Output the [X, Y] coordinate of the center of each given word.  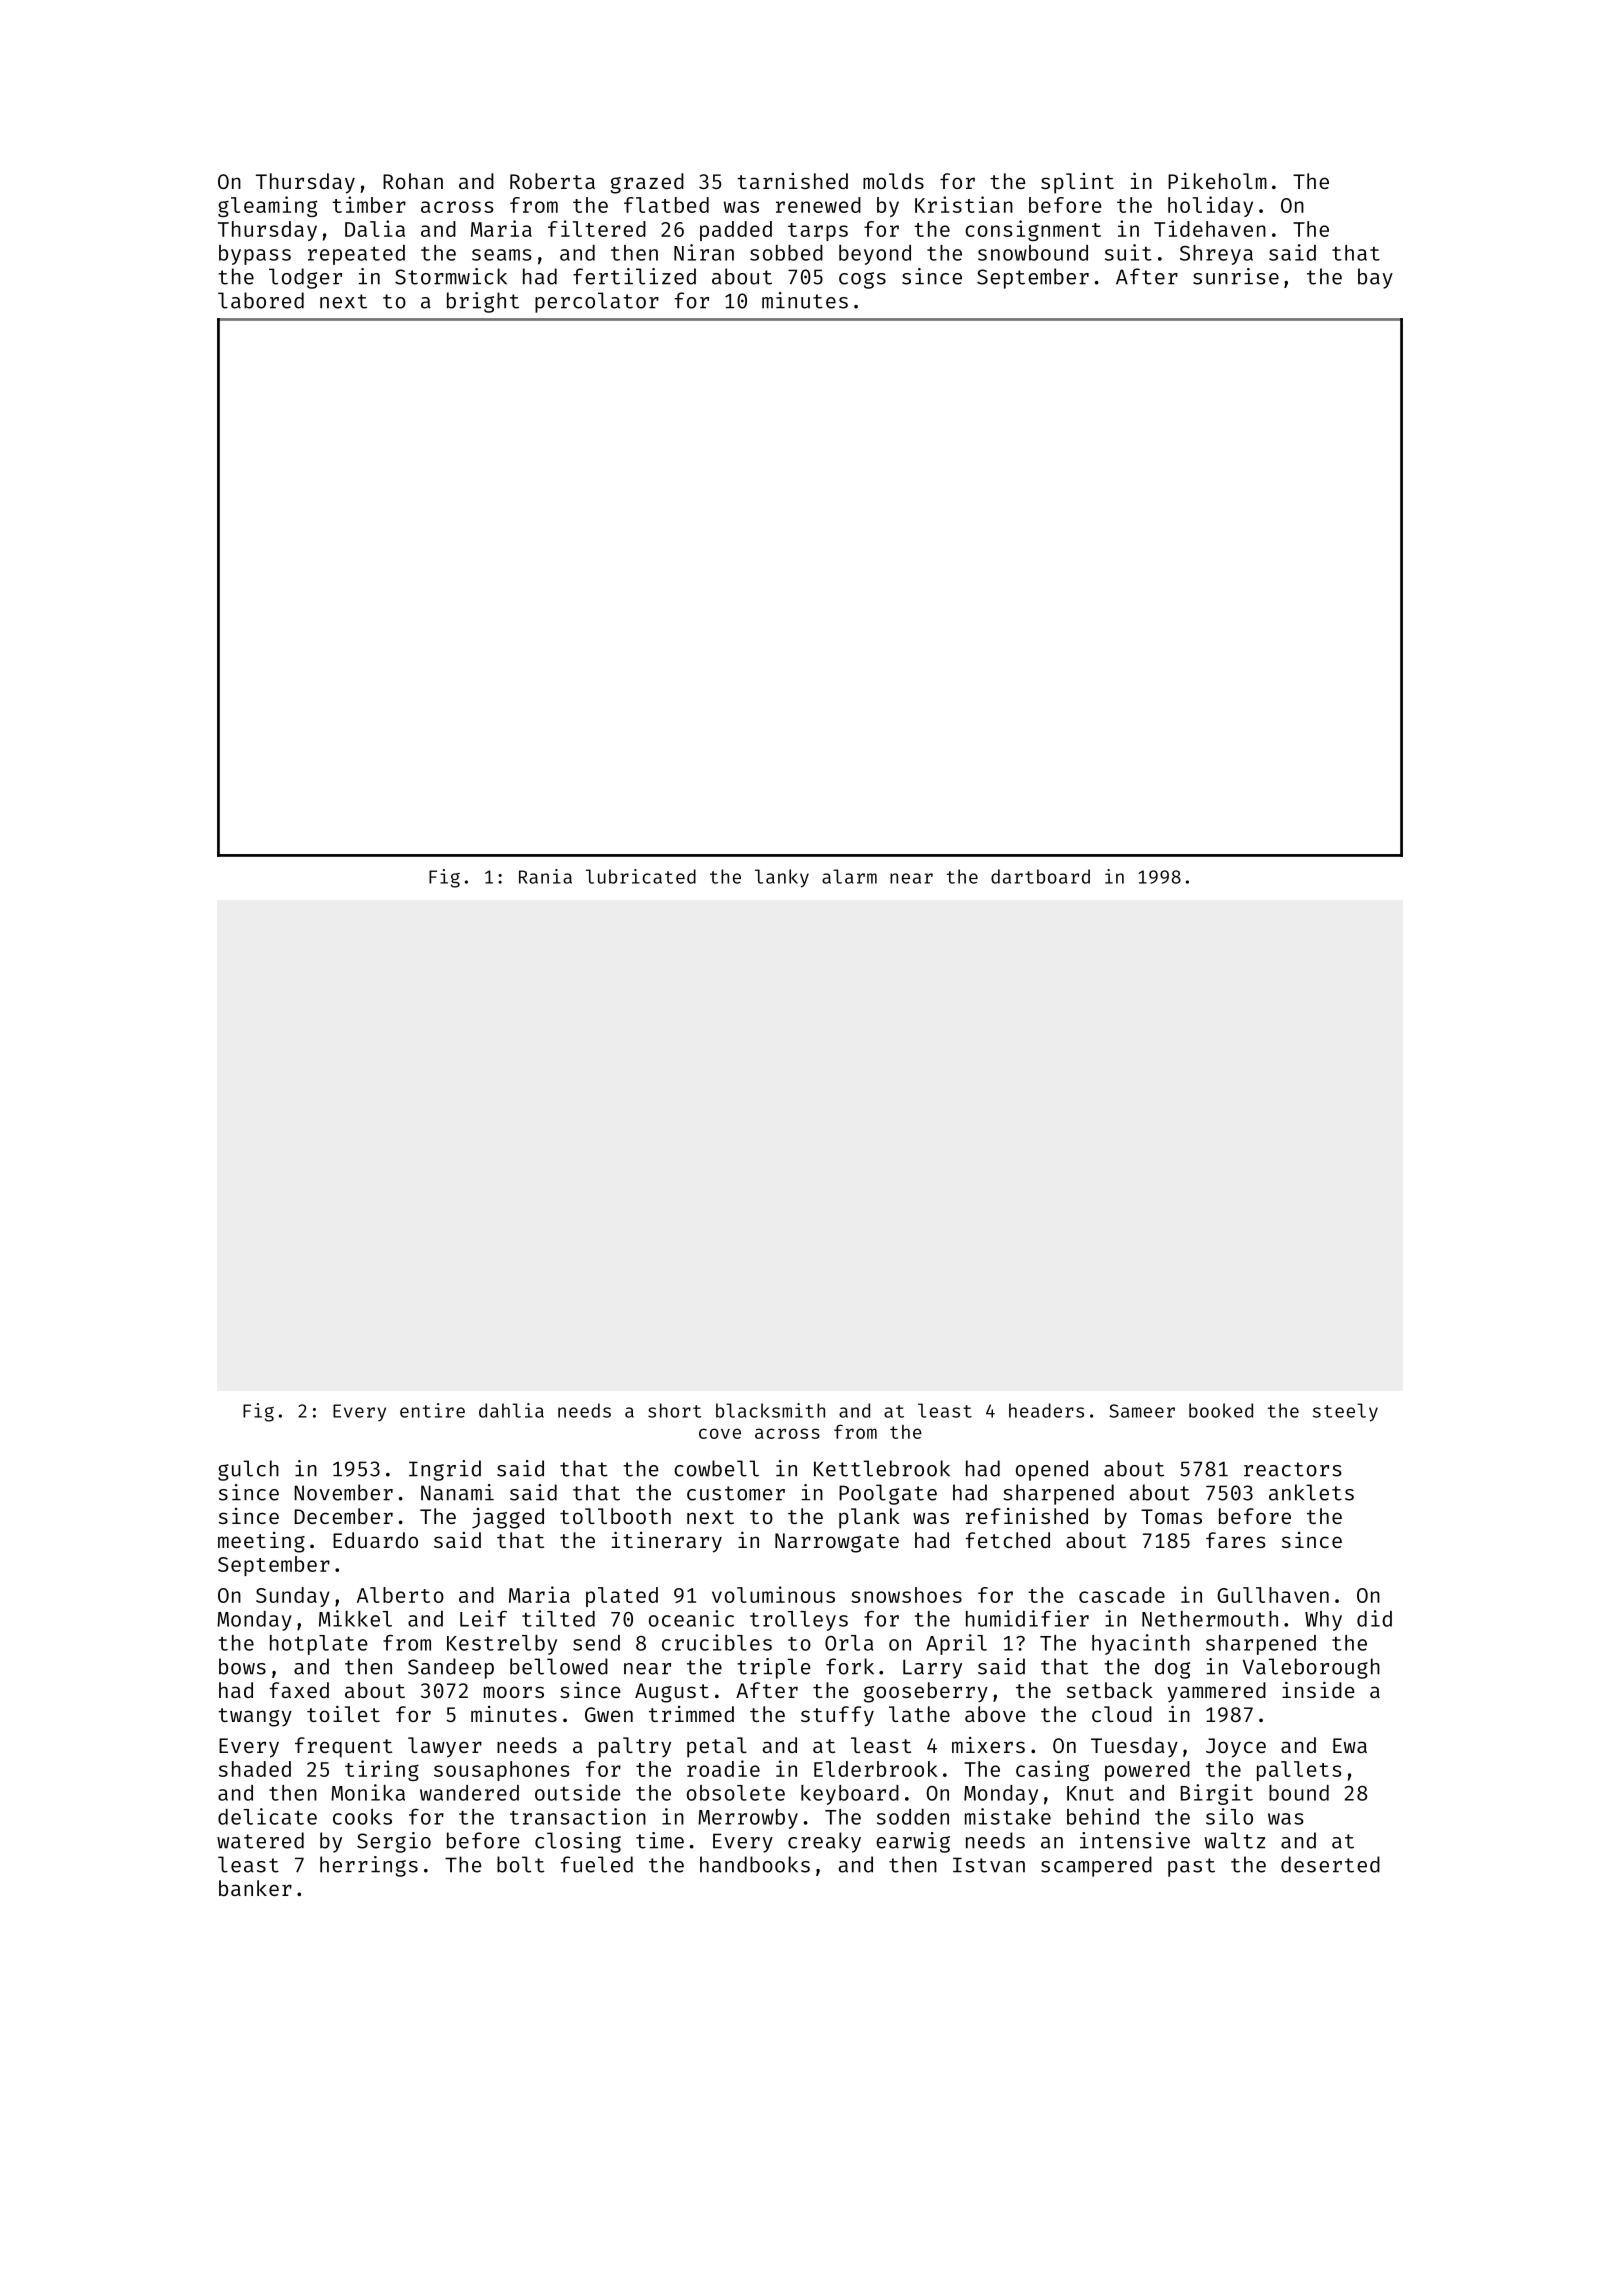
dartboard [1040, 876]
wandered [469, 1793]
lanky [782, 878]
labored [261, 300]
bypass [255, 255]
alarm [849, 876]
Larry [932, 1669]
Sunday [293, 1597]
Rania [545, 876]
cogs [862, 280]
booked [1221, 1410]
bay [1375, 278]
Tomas [1171, 1516]
